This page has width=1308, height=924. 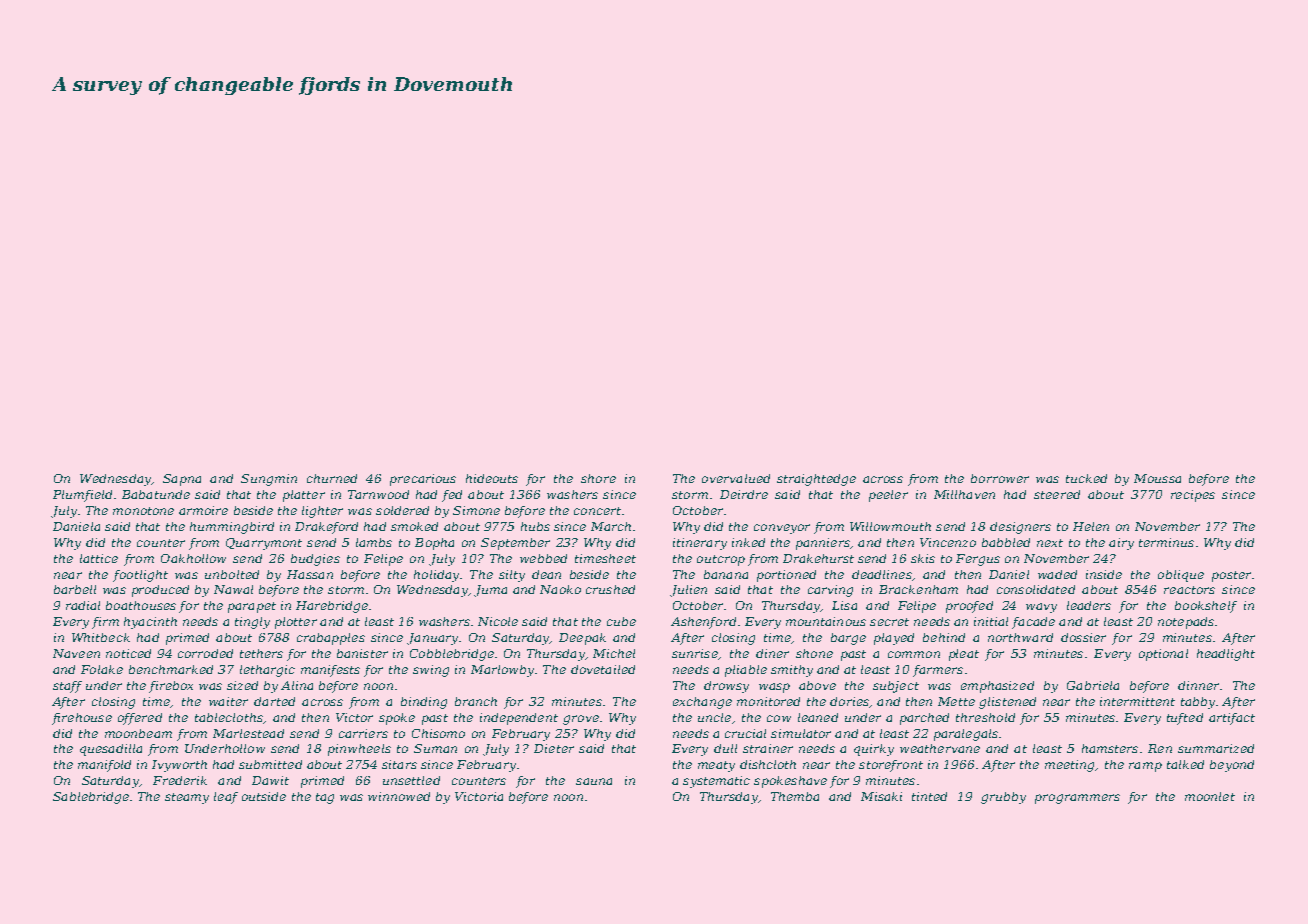 I want to click on Fergus, so click(x=978, y=560).
